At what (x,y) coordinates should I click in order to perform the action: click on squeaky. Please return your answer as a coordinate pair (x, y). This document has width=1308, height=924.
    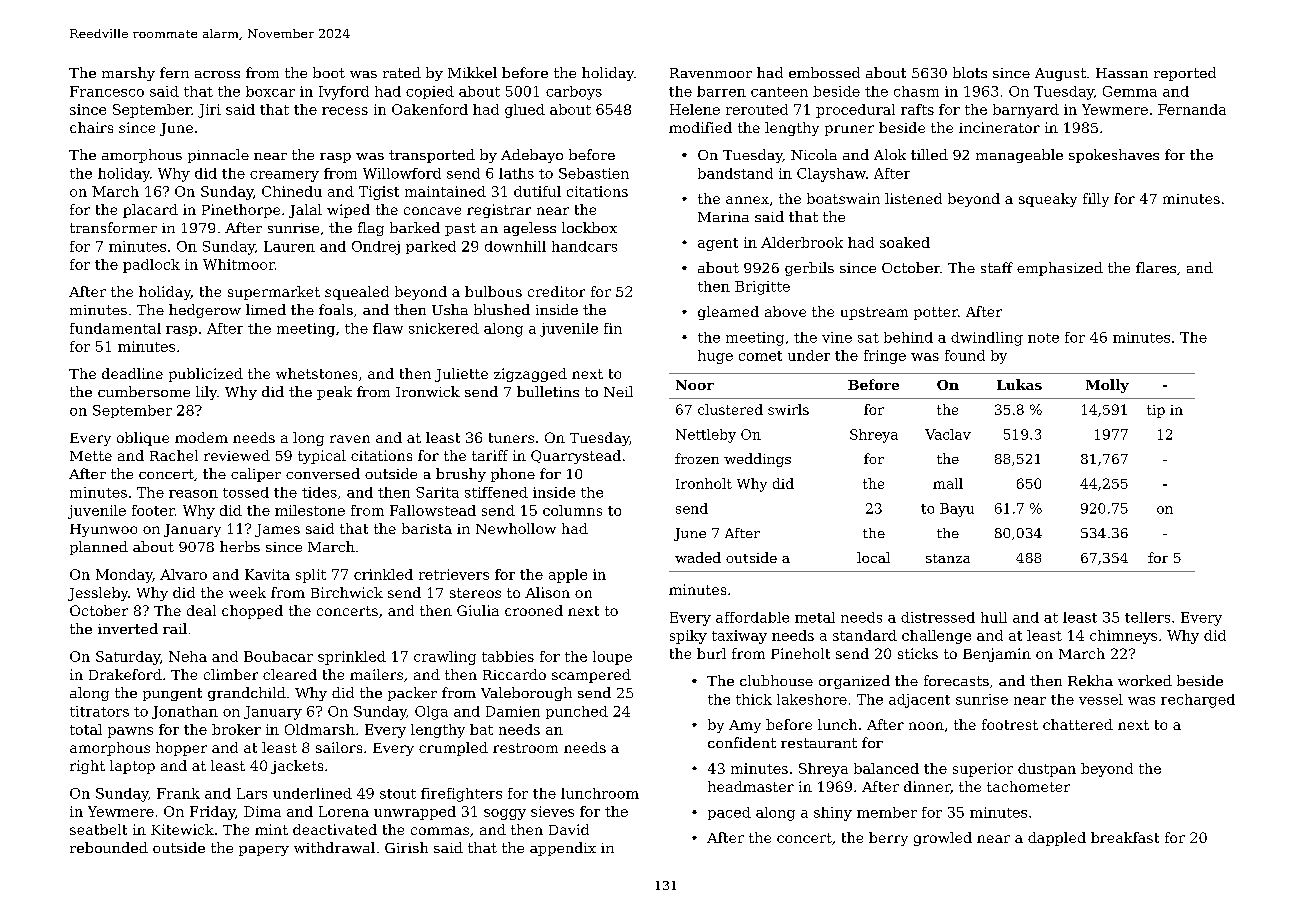
    Looking at the image, I should click on (1048, 200).
